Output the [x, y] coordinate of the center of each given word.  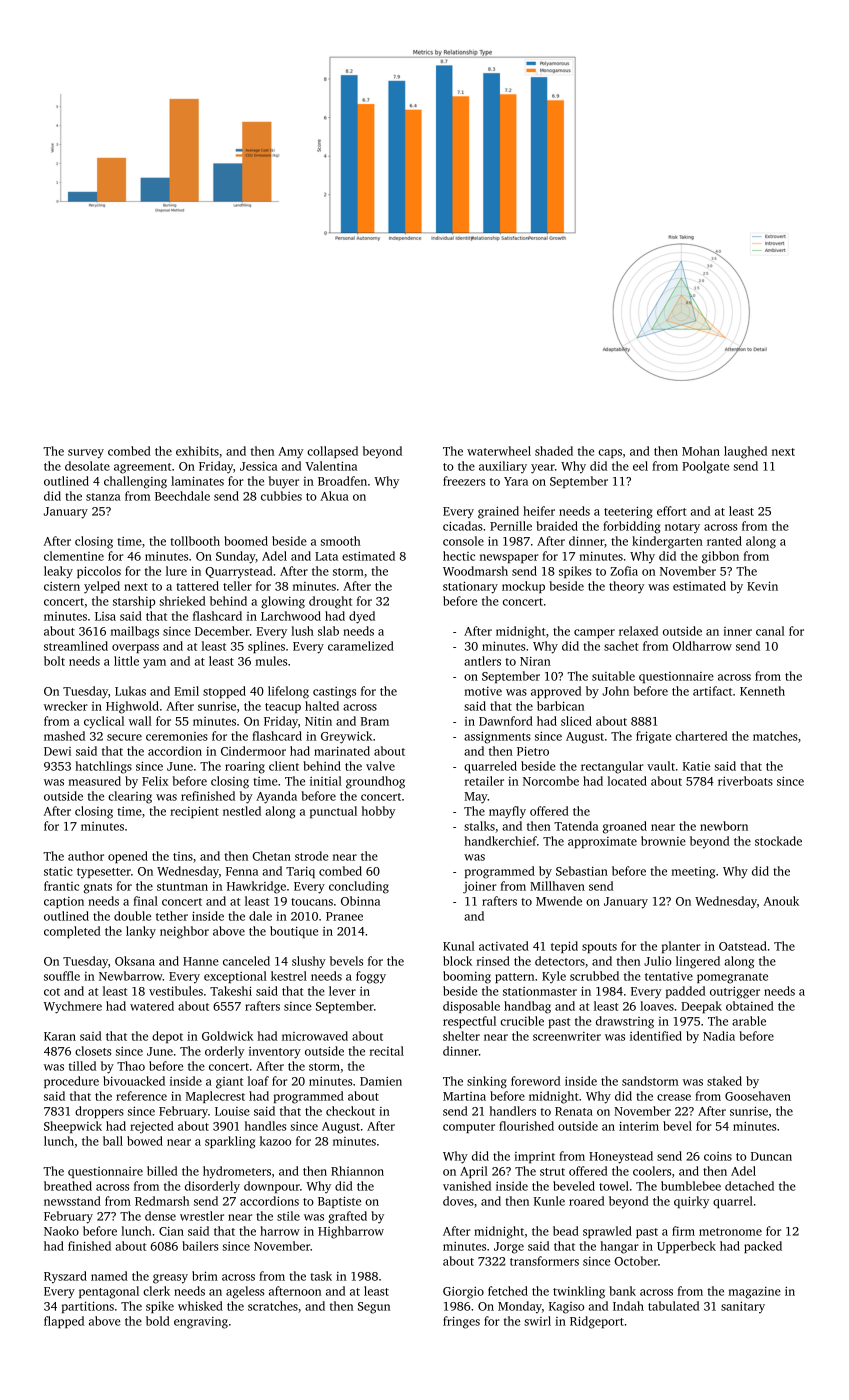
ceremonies [177, 736]
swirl [537, 1321]
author [86, 856]
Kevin [762, 586]
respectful [469, 1022]
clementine [74, 556]
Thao [131, 1066]
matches [775, 736]
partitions [88, 1307]
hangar [619, 1247]
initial [326, 781]
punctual [333, 812]
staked [724, 1081]
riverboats [745, 781]
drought [330, 602]
